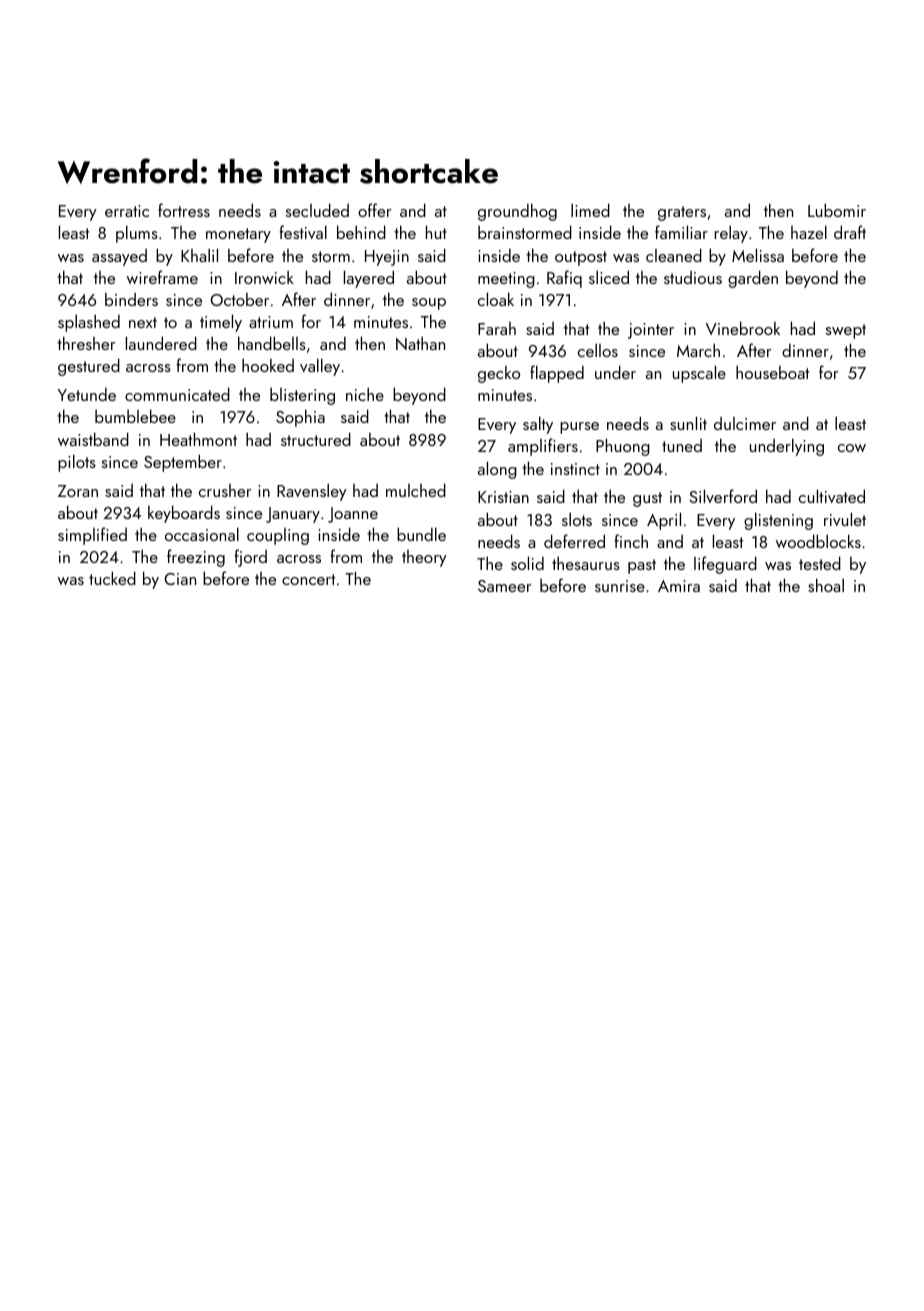 The width and height of the screenshot is (924, 1311). I want to click on monetary, so click(238, 235).
